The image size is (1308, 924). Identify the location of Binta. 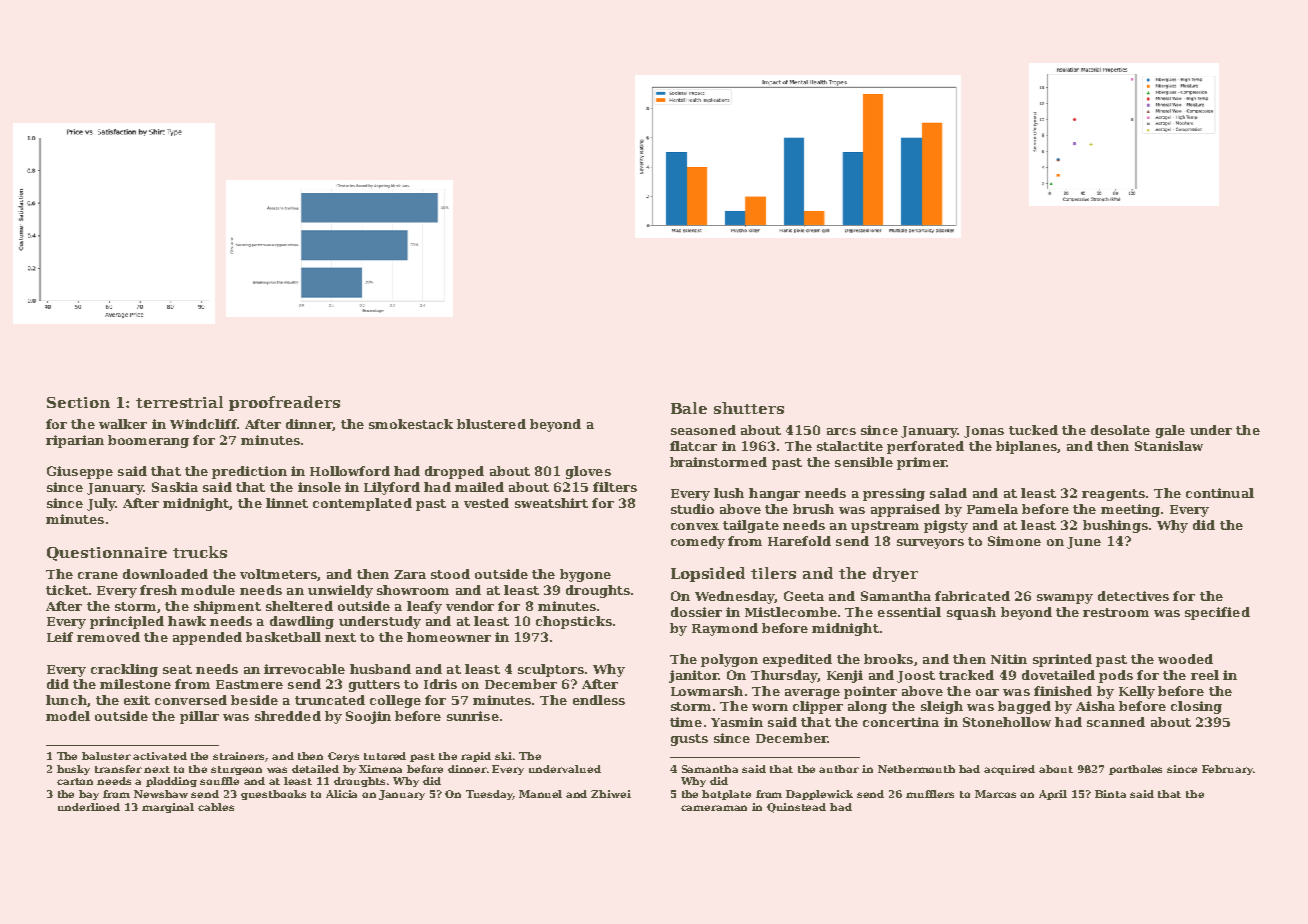
(1110, 794).
